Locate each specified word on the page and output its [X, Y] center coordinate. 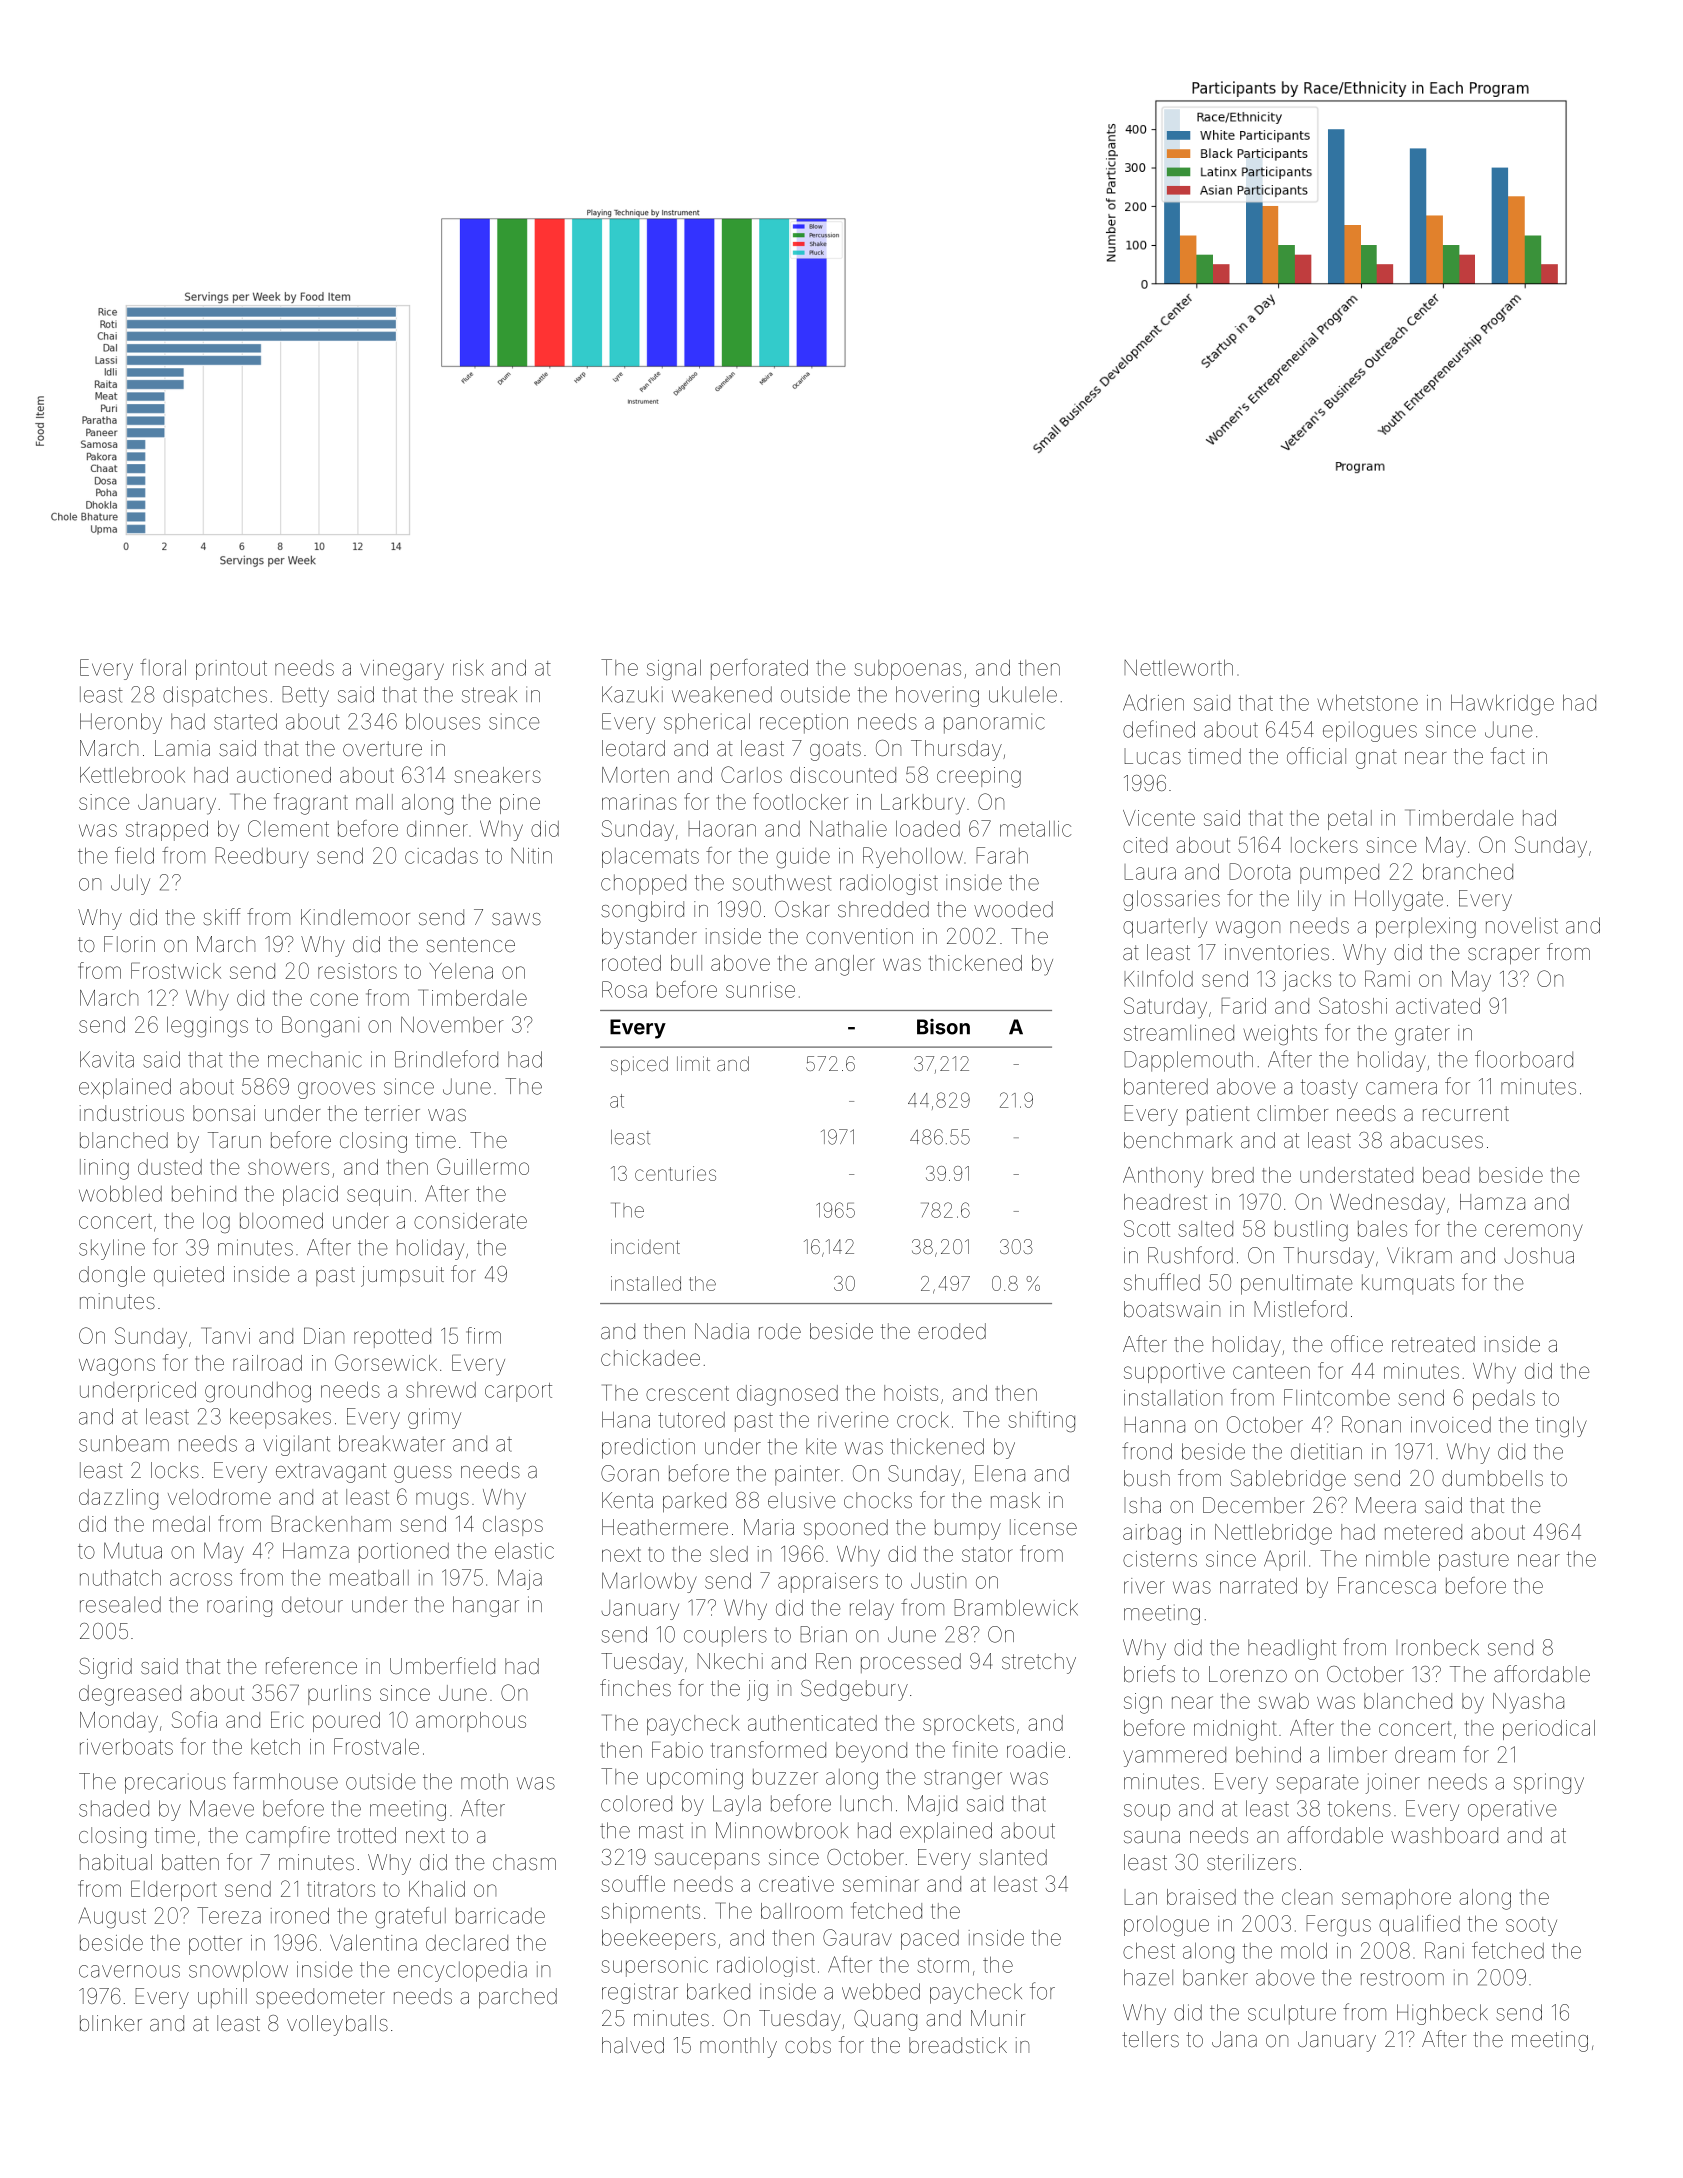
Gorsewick [386, 1362]
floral [163, 667]
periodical [1549, 1730]
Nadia [722, 1331]
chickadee [650, 1358]
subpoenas [907, 670]
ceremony [1534, 1232]
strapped [167, 830]
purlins [339, 1695]
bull [686, 963]
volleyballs [337, 2025]
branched [1468, 871]
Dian [324, 1335]
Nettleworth [1178, 667]
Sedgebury [854, 1690]
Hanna [1154, 1424]
